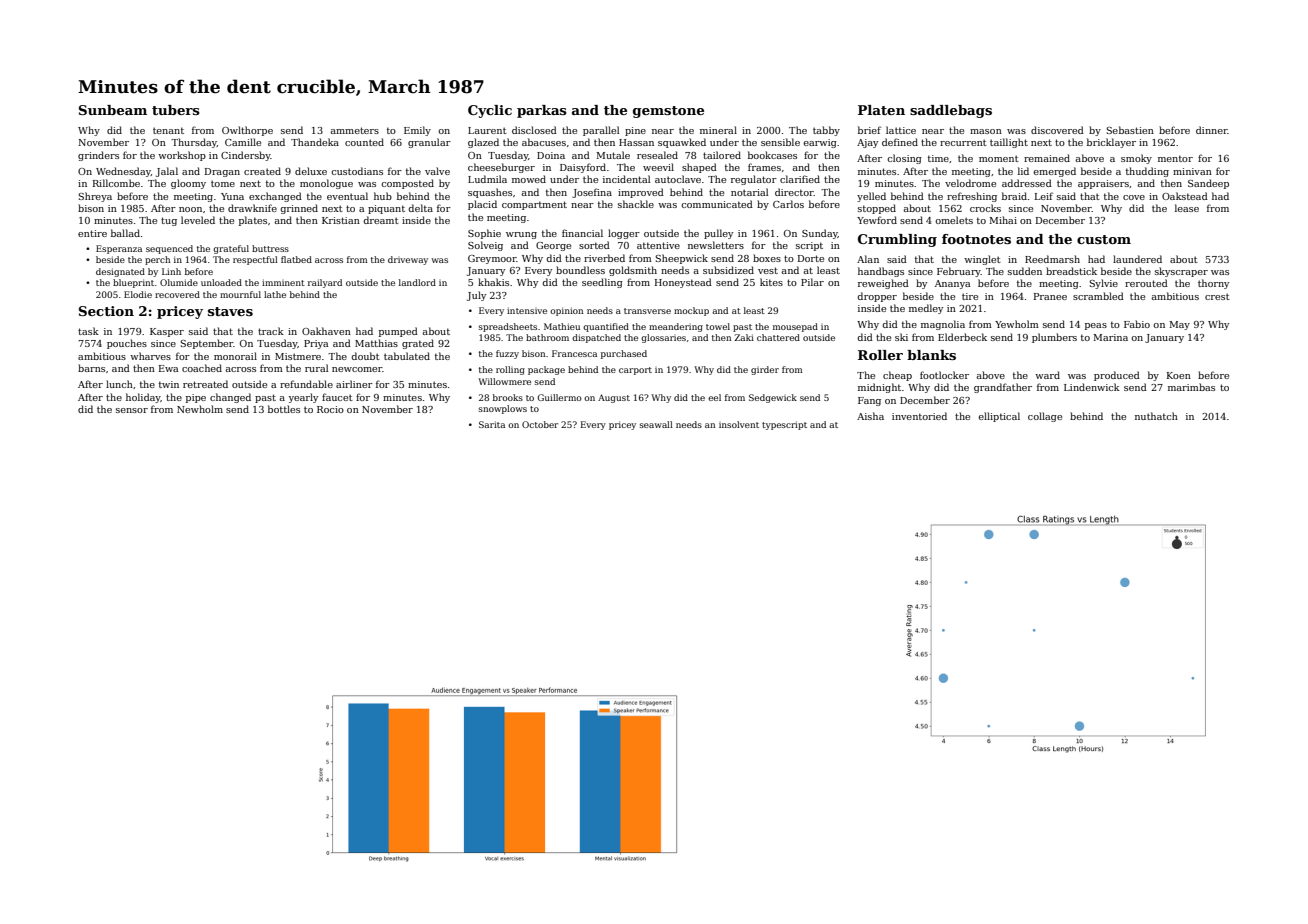 Image resolution: width=1308 pixels, height=924 pixels. Describe the element at coordinates (176, 110) in the screenshot. I see `tubers` at that location.
